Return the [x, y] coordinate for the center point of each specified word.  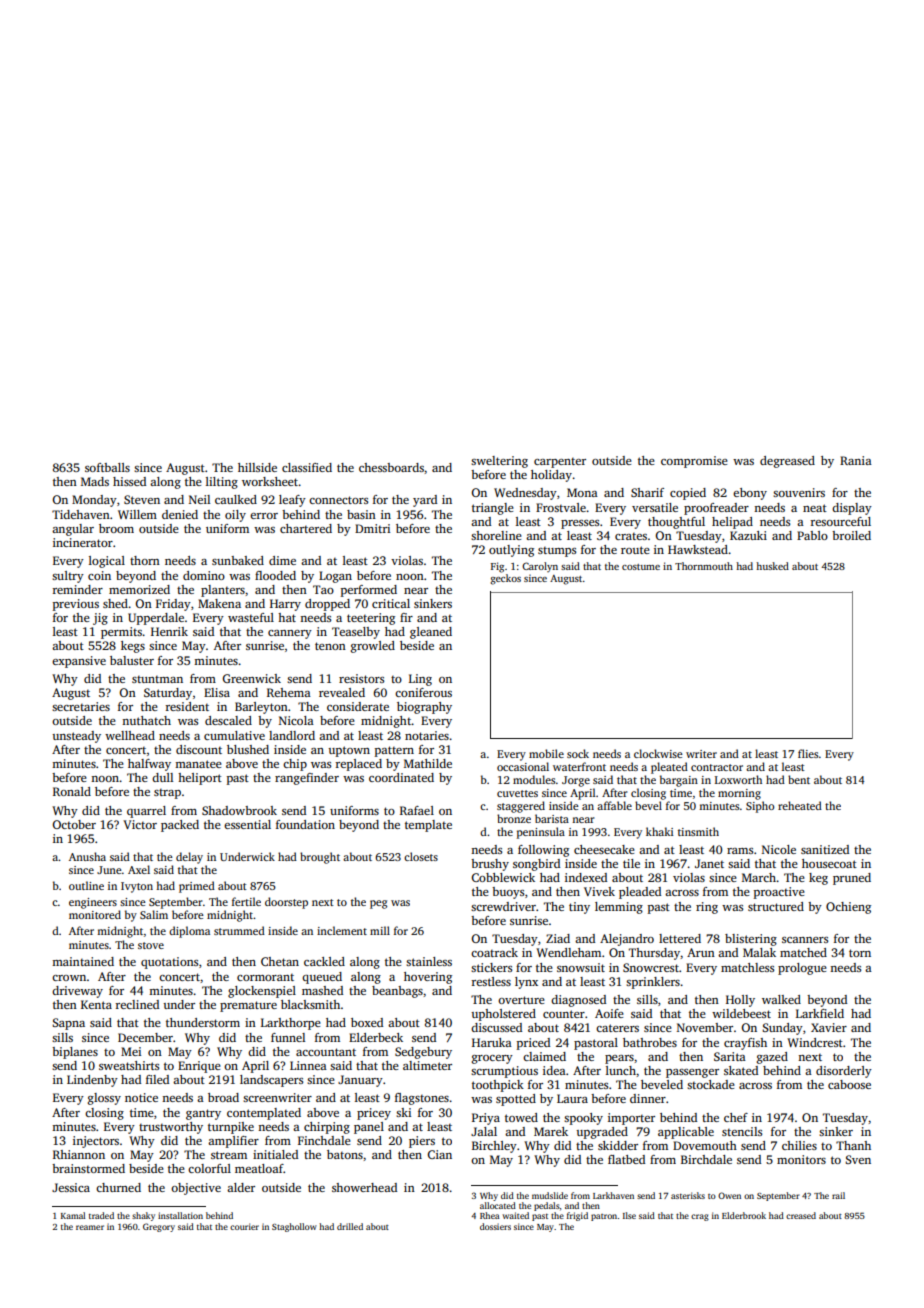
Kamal [73, 1215]
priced [533, 1044]
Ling [420, 680]
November [705, 1027]
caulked [236, 499]
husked [772, 566]
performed [369, 591]
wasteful [251, 617]
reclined [137, 1004]
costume [641, 567]
